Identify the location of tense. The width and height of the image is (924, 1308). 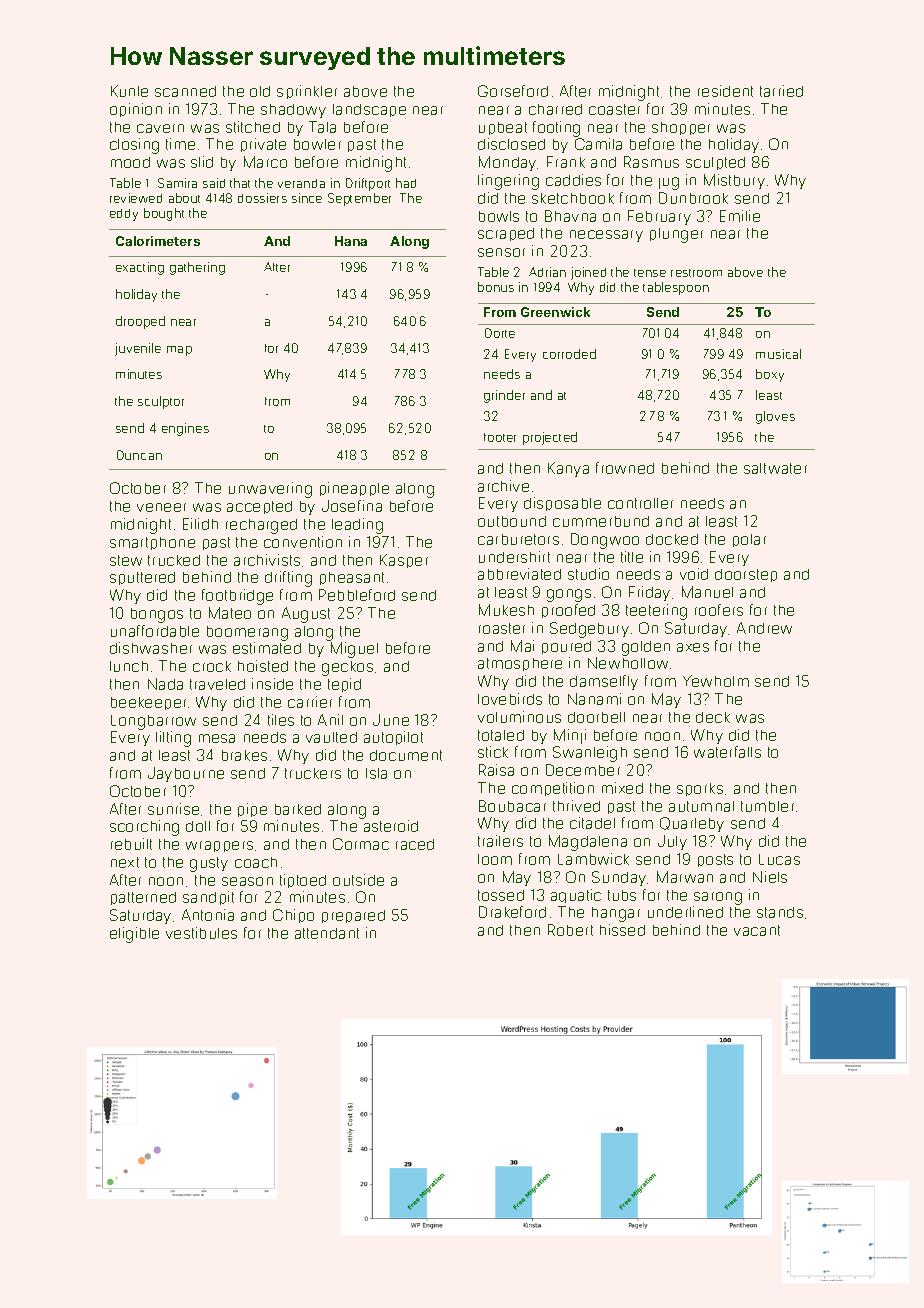
(650, 273).
